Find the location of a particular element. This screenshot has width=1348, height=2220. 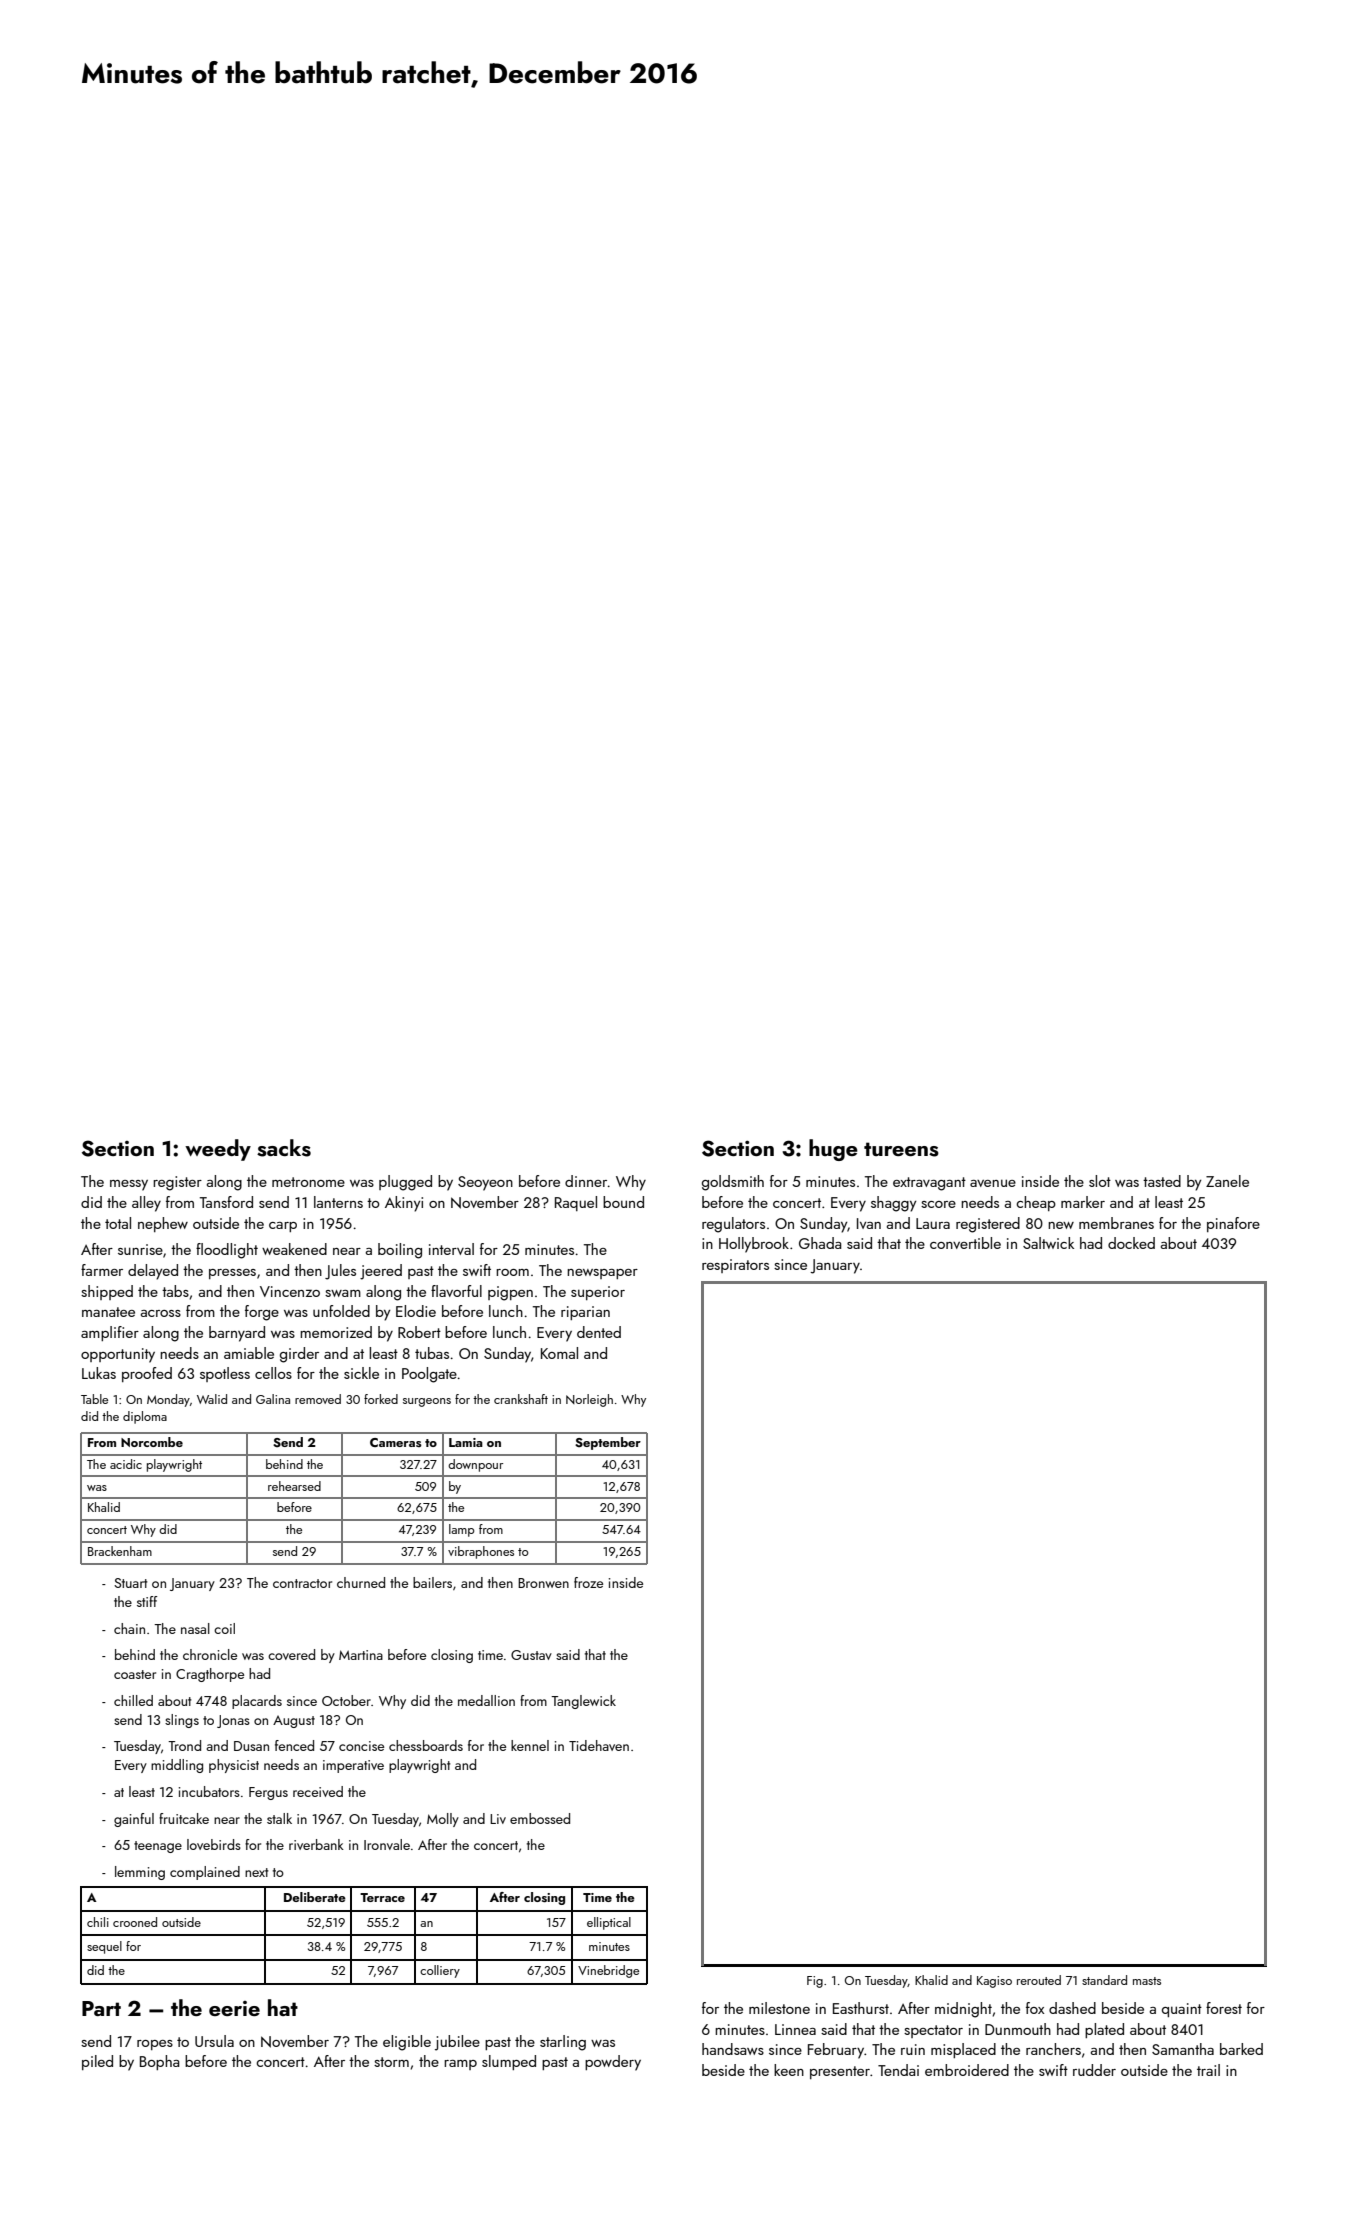

weedy is located at coordinates (218, 1150).
